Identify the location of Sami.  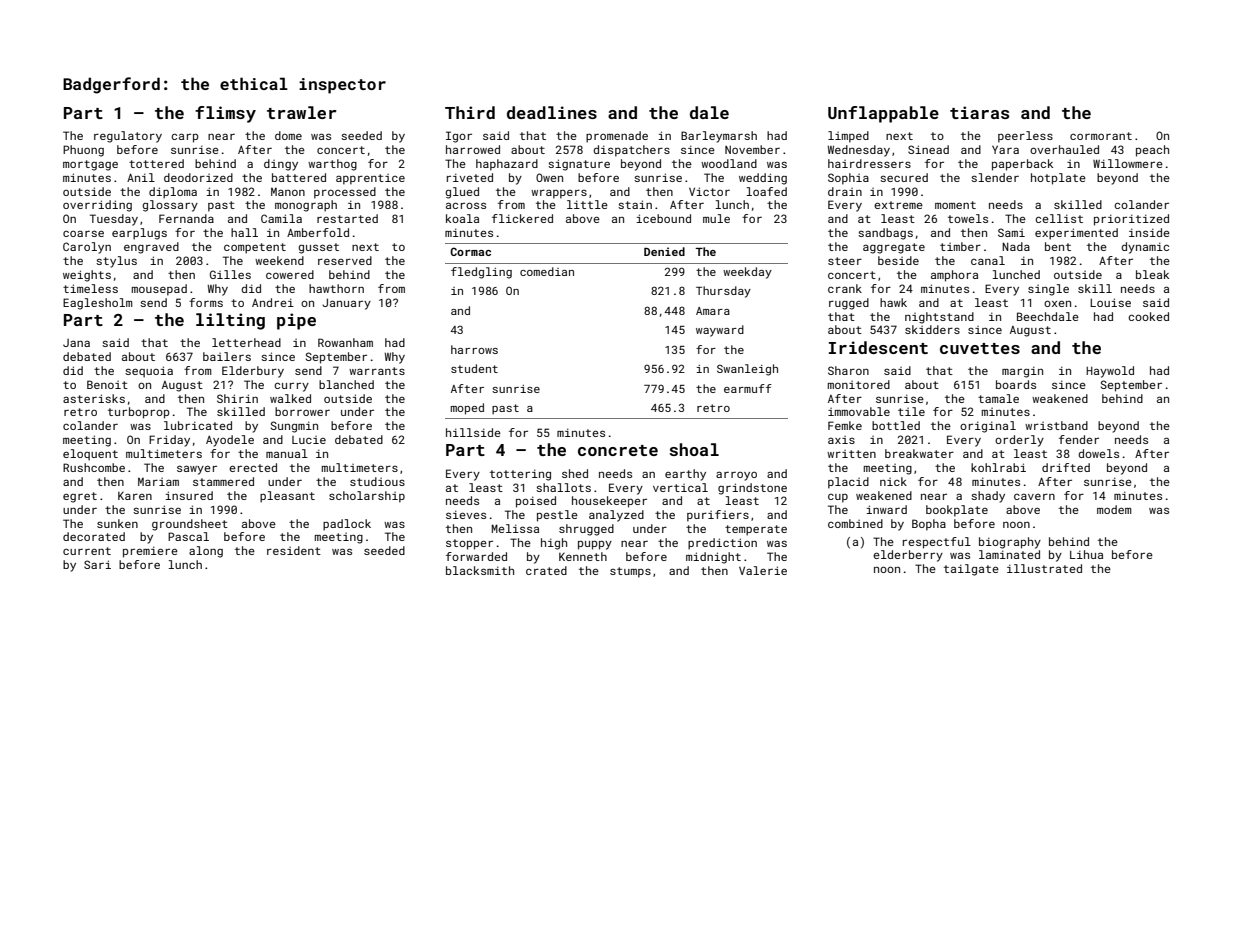
(1011, 232).
